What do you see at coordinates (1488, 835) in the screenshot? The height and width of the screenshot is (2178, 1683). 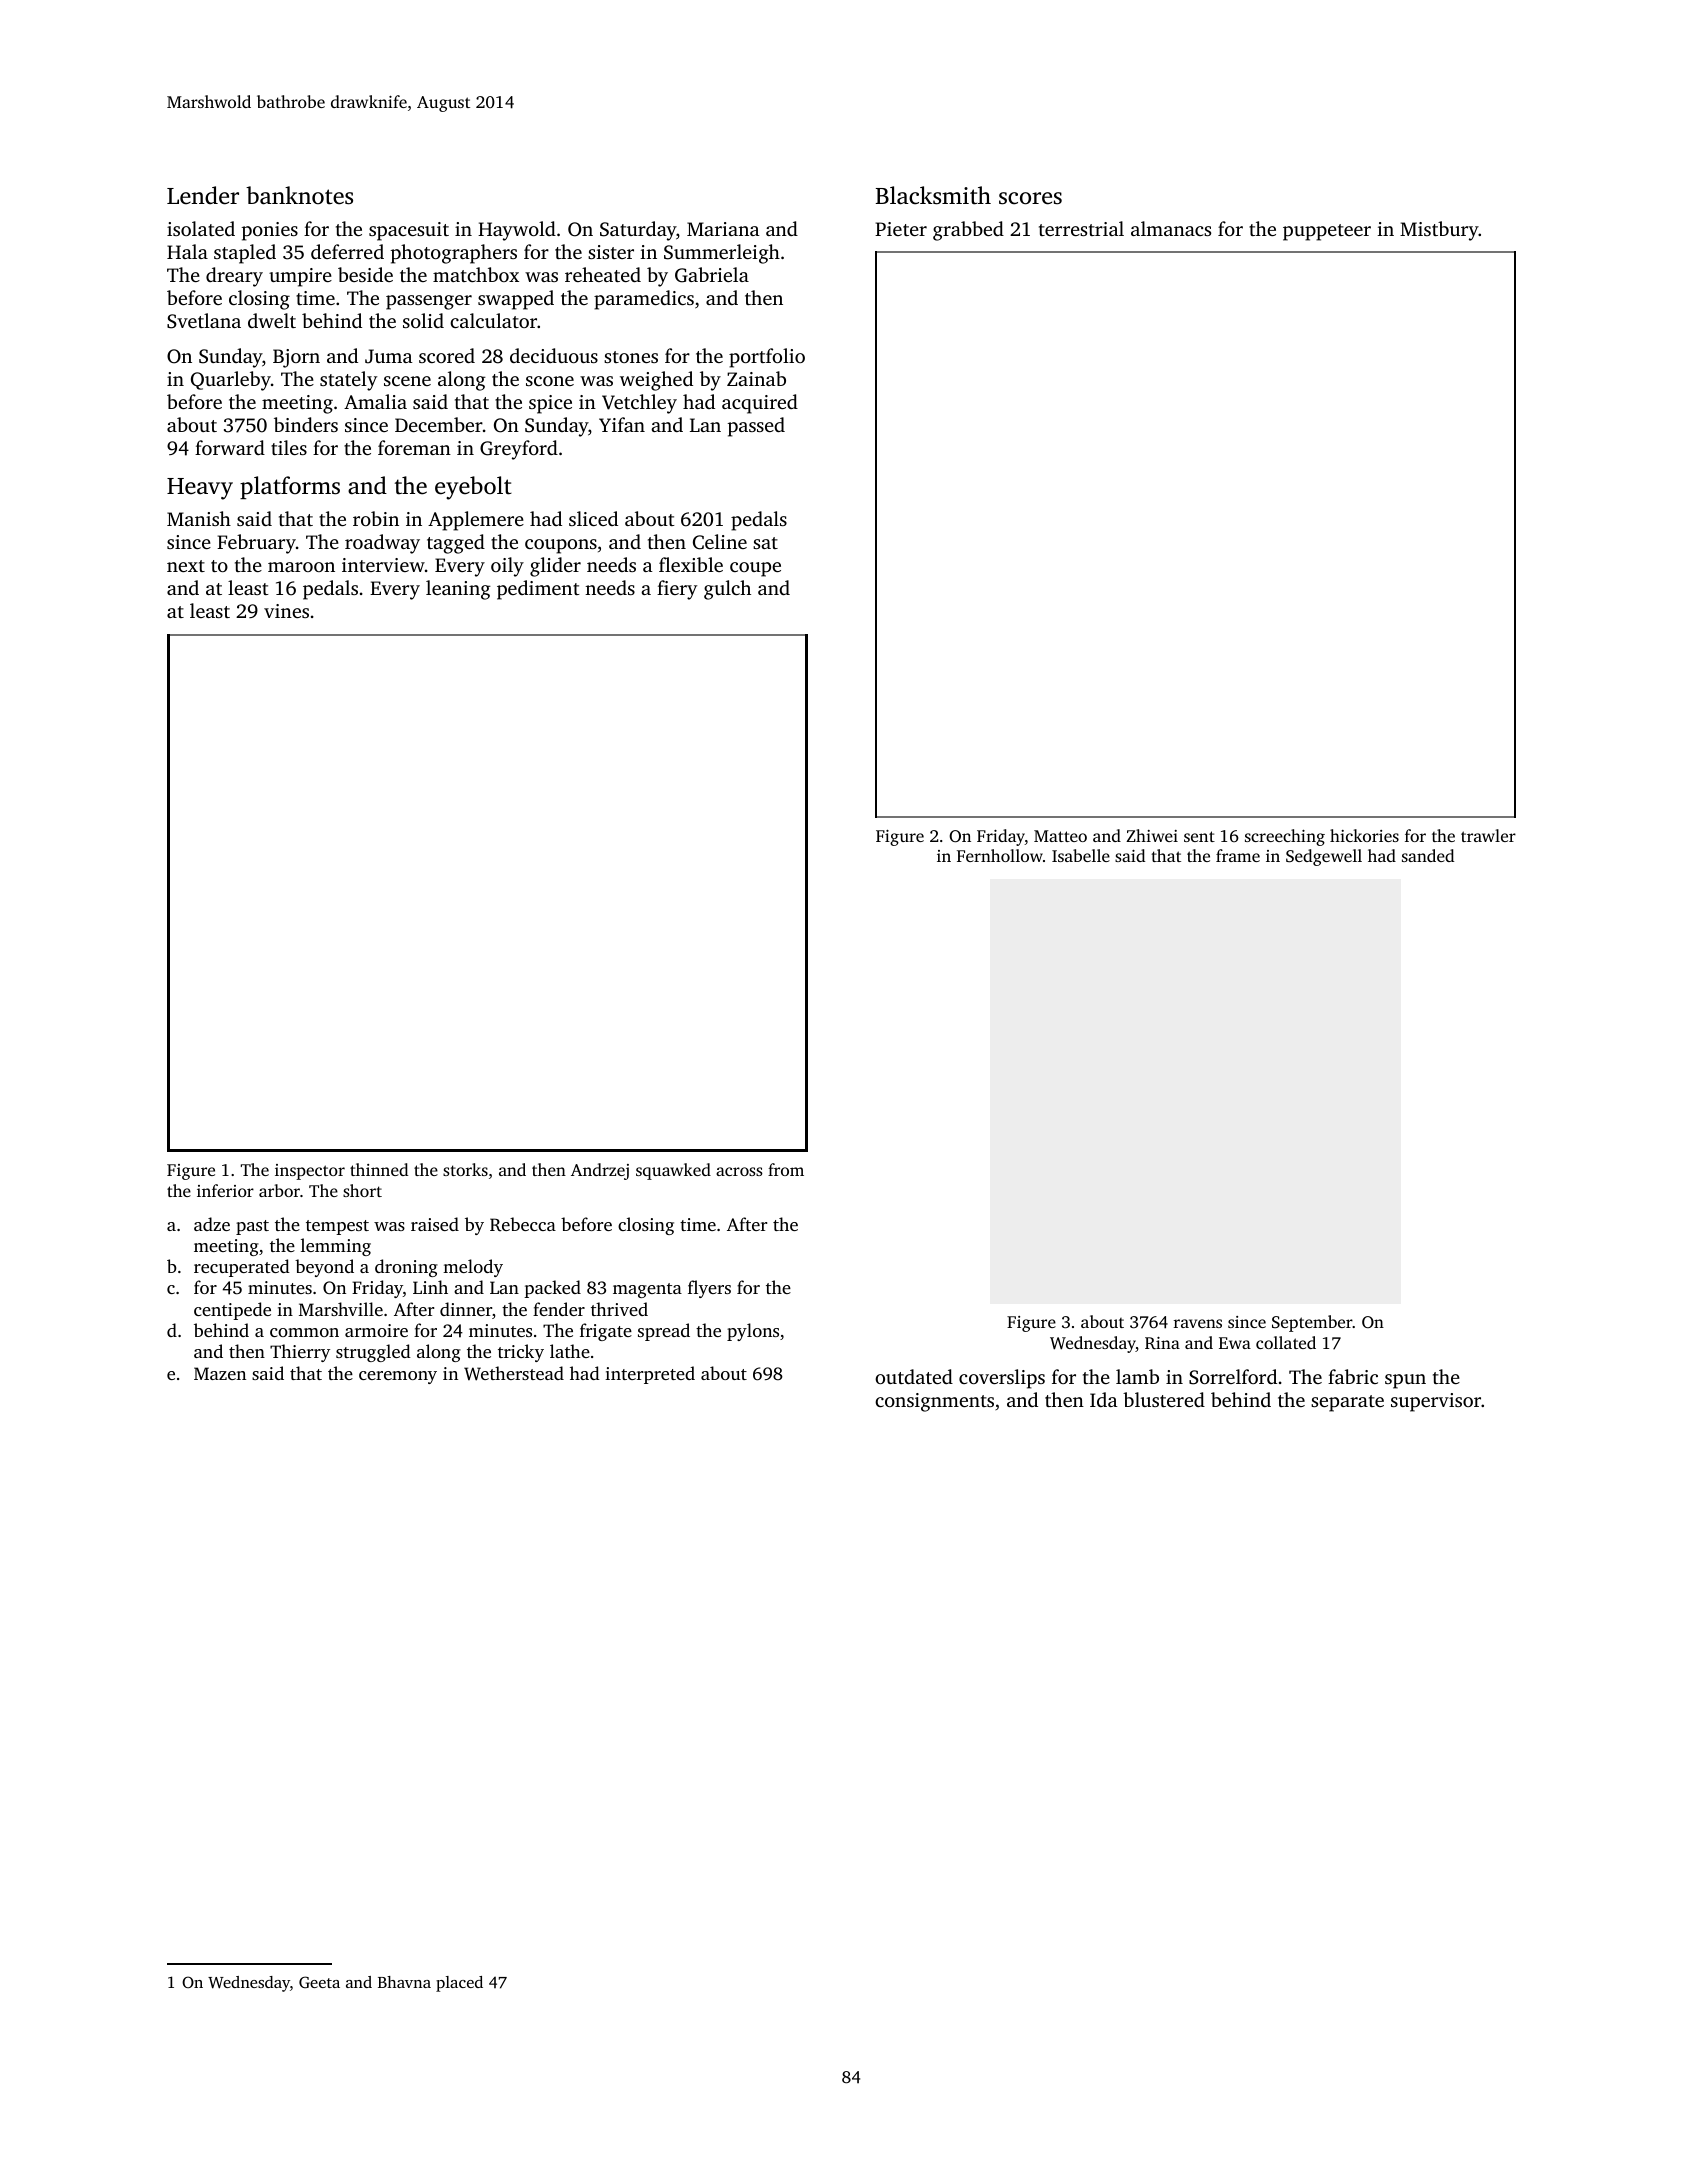 I see `trawler` at bounding box center [1488, 835].
